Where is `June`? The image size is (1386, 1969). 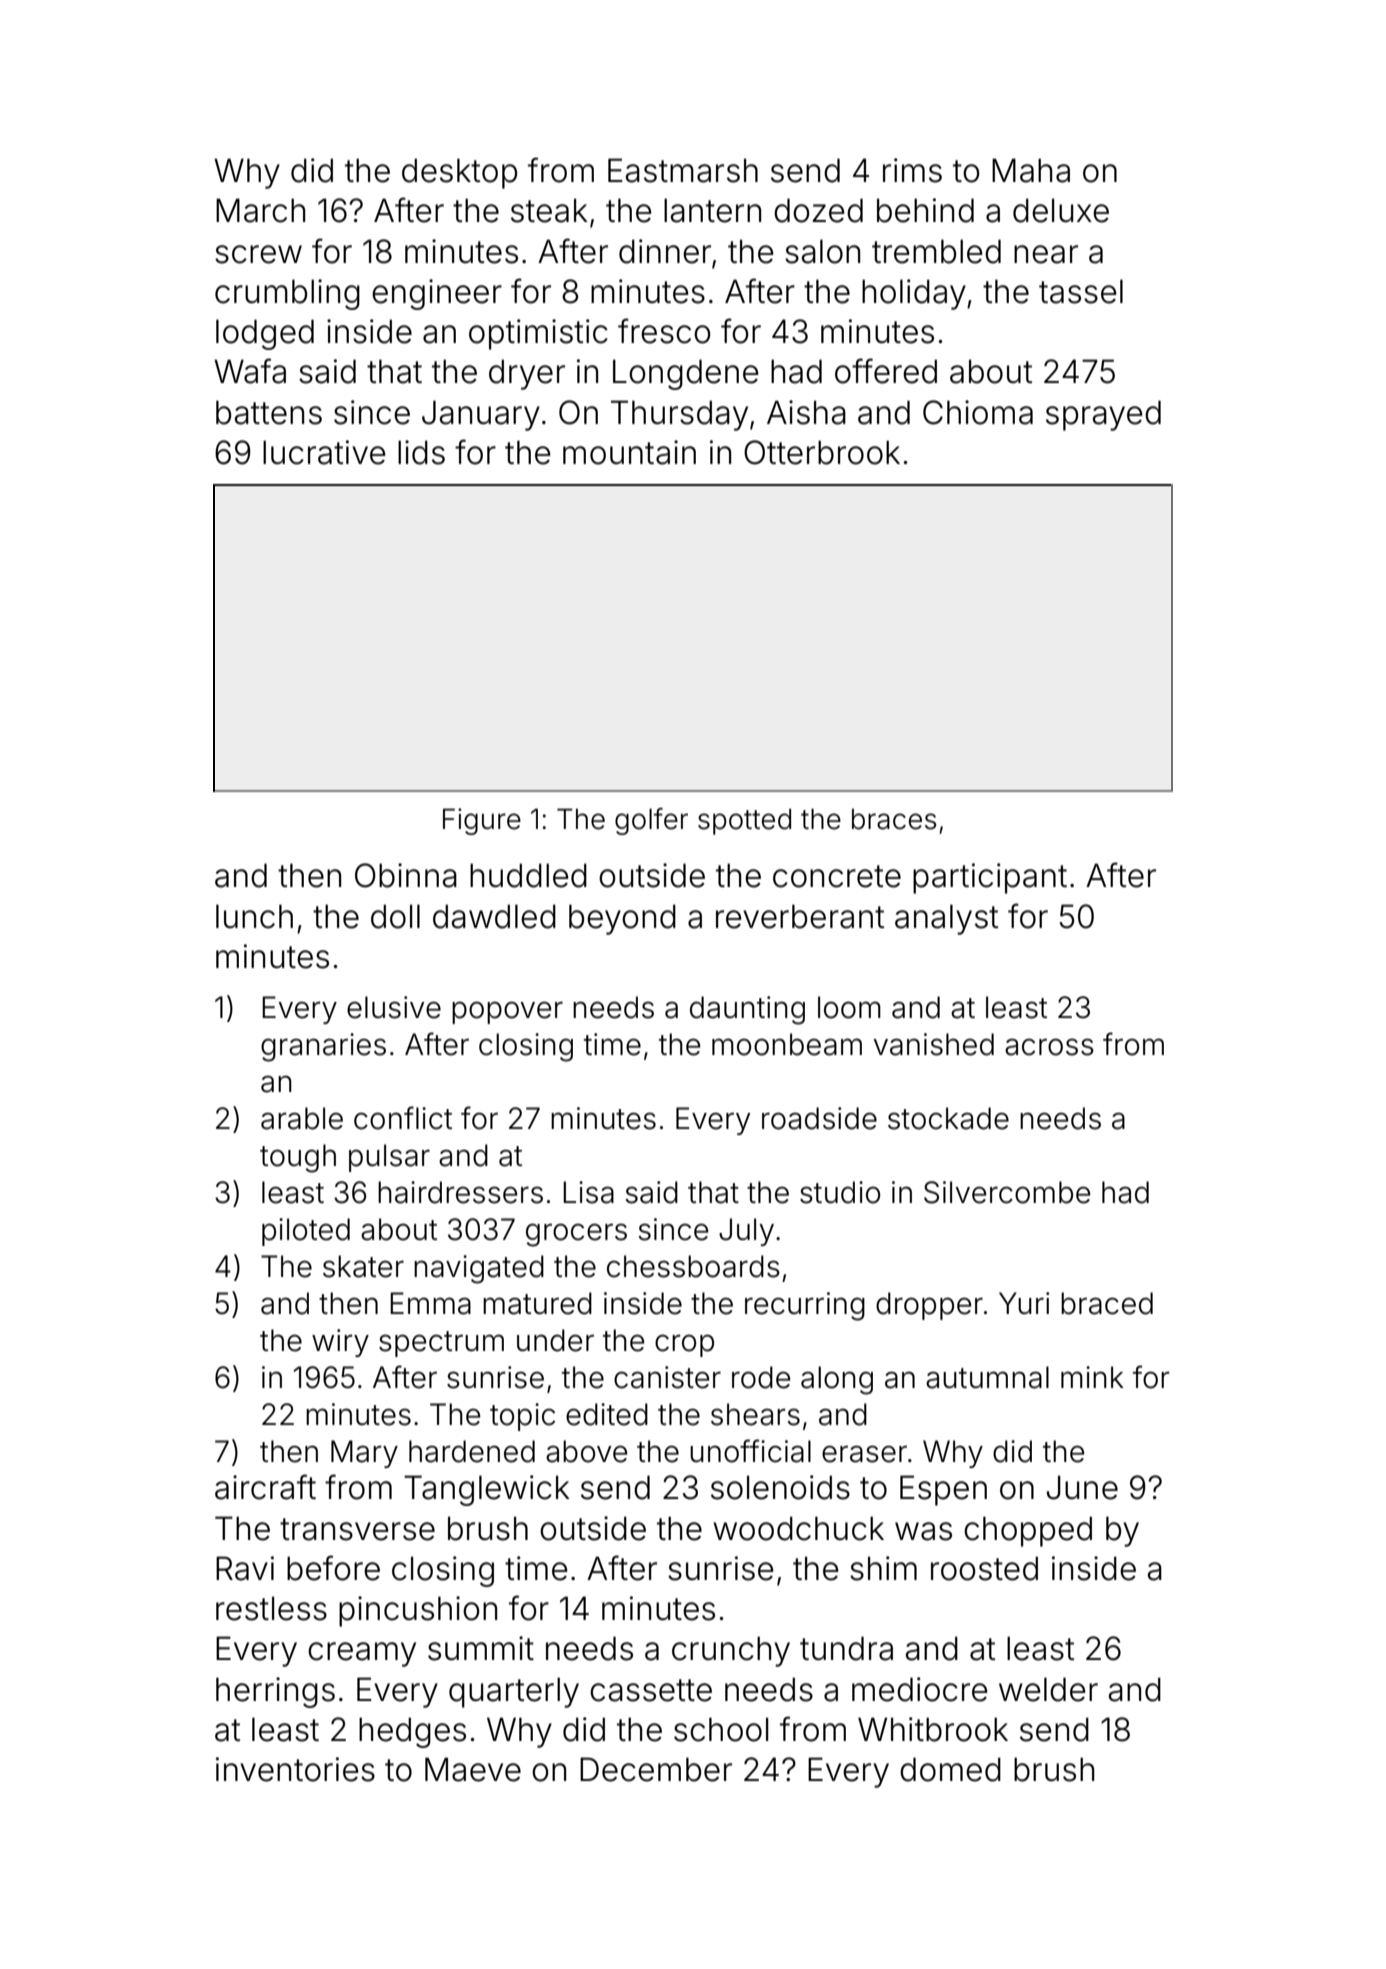 June is located at coordinates (1082, 1487).
